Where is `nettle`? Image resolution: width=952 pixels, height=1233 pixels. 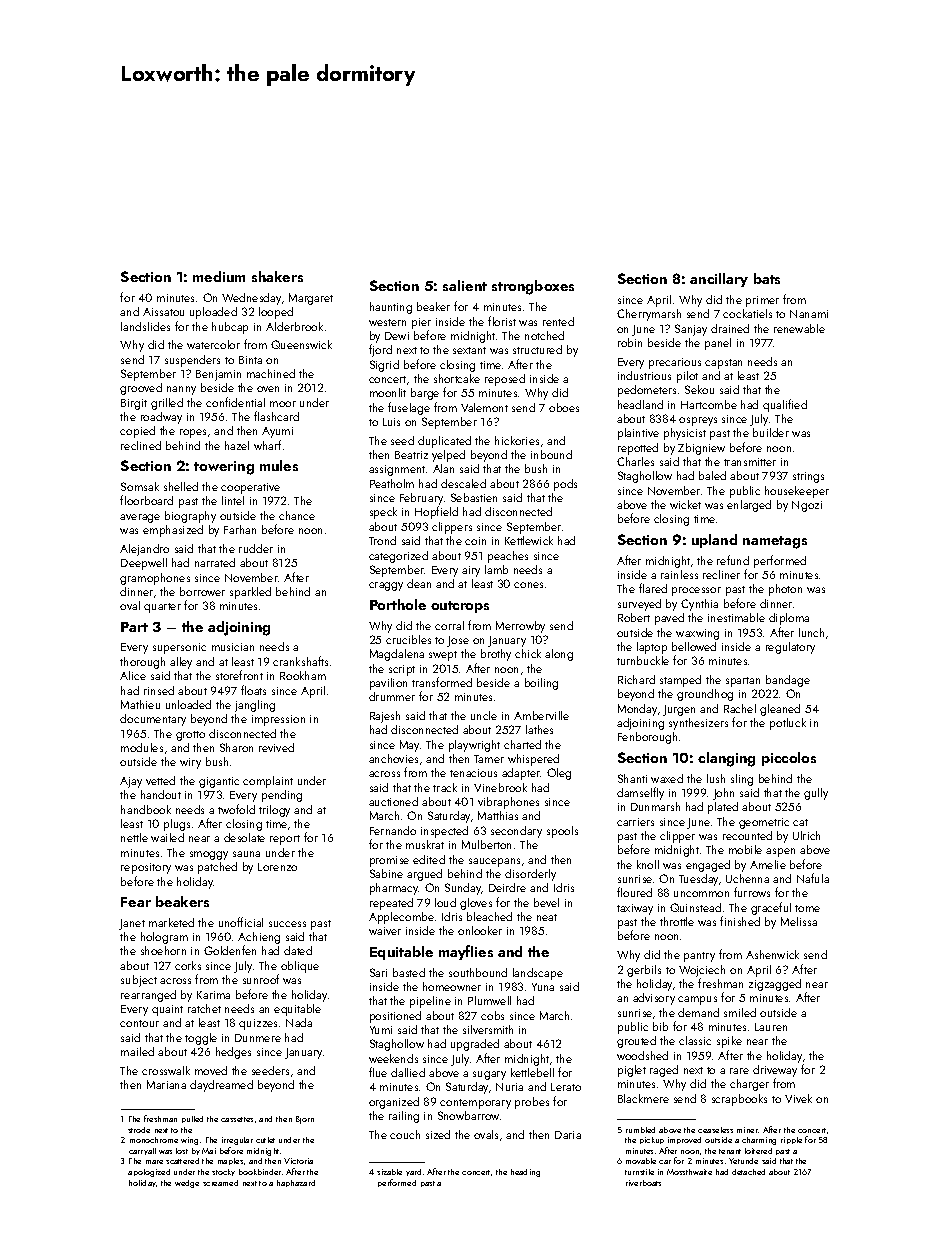
nettle is located at coordinates (134, 837).
